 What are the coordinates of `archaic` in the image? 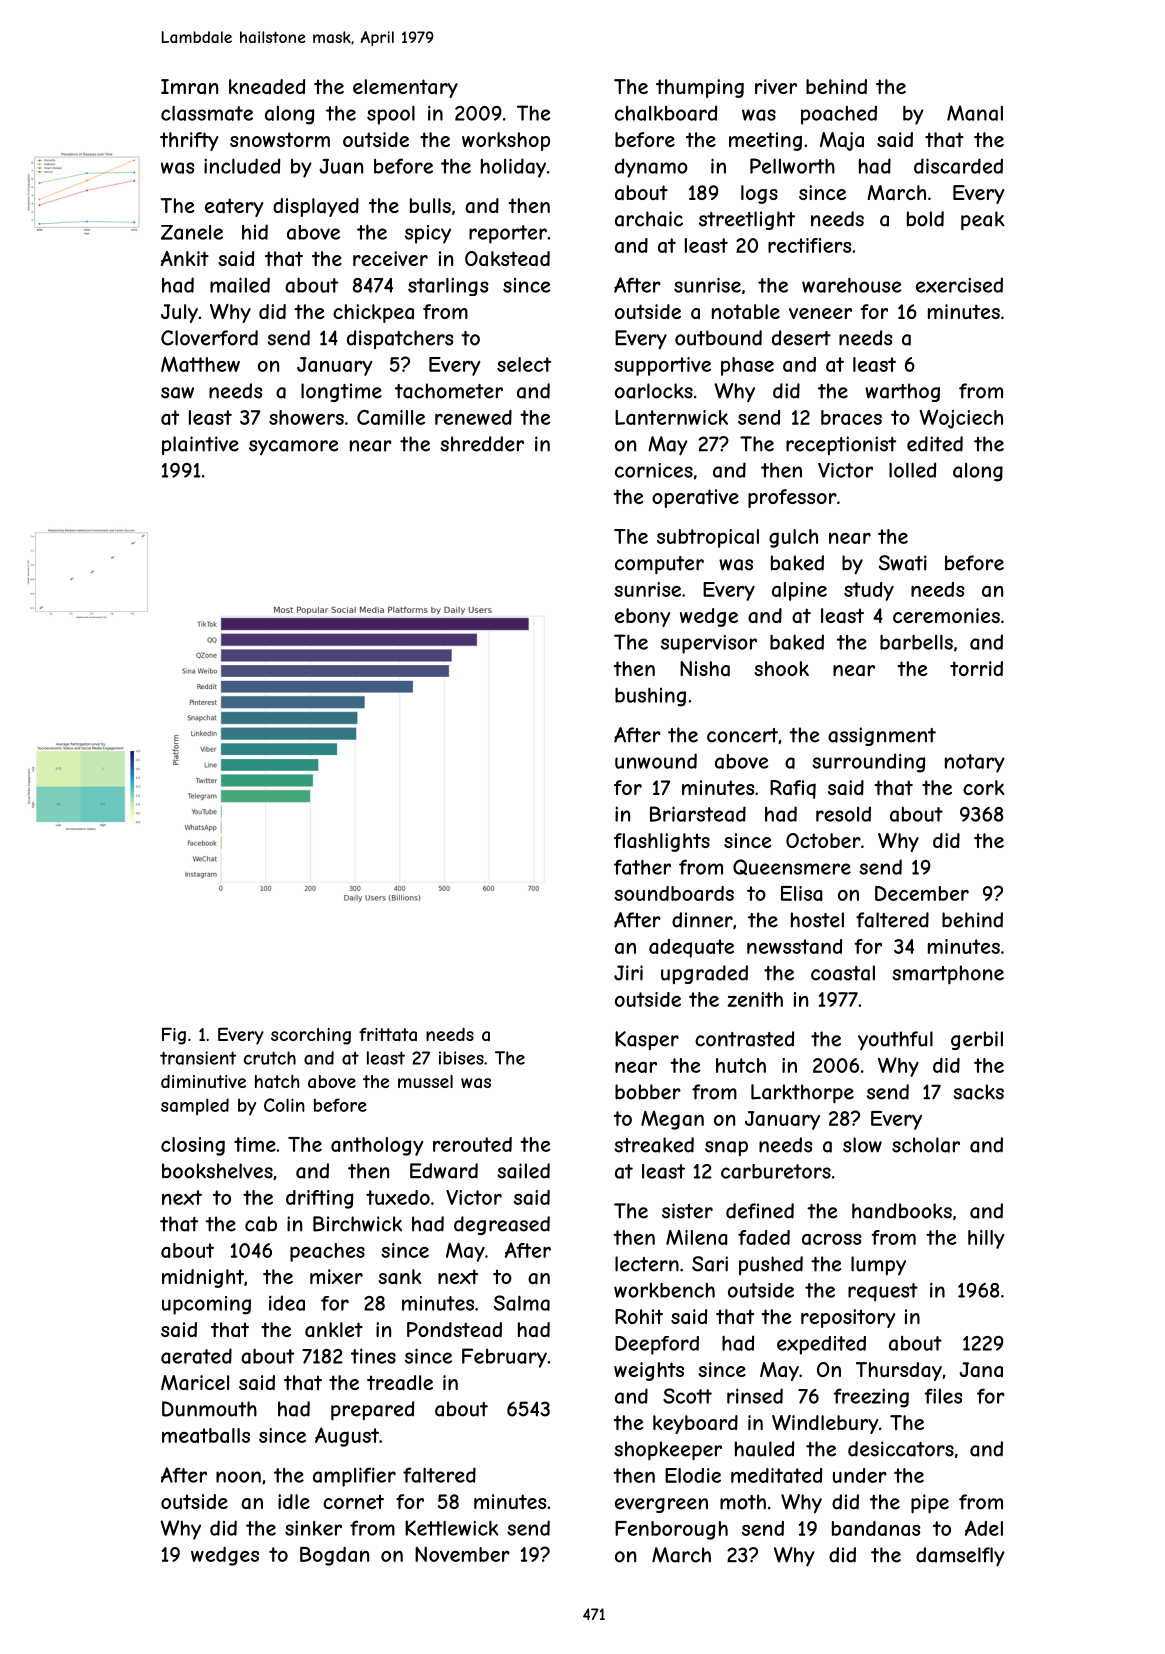 It's located at (649, 219).
